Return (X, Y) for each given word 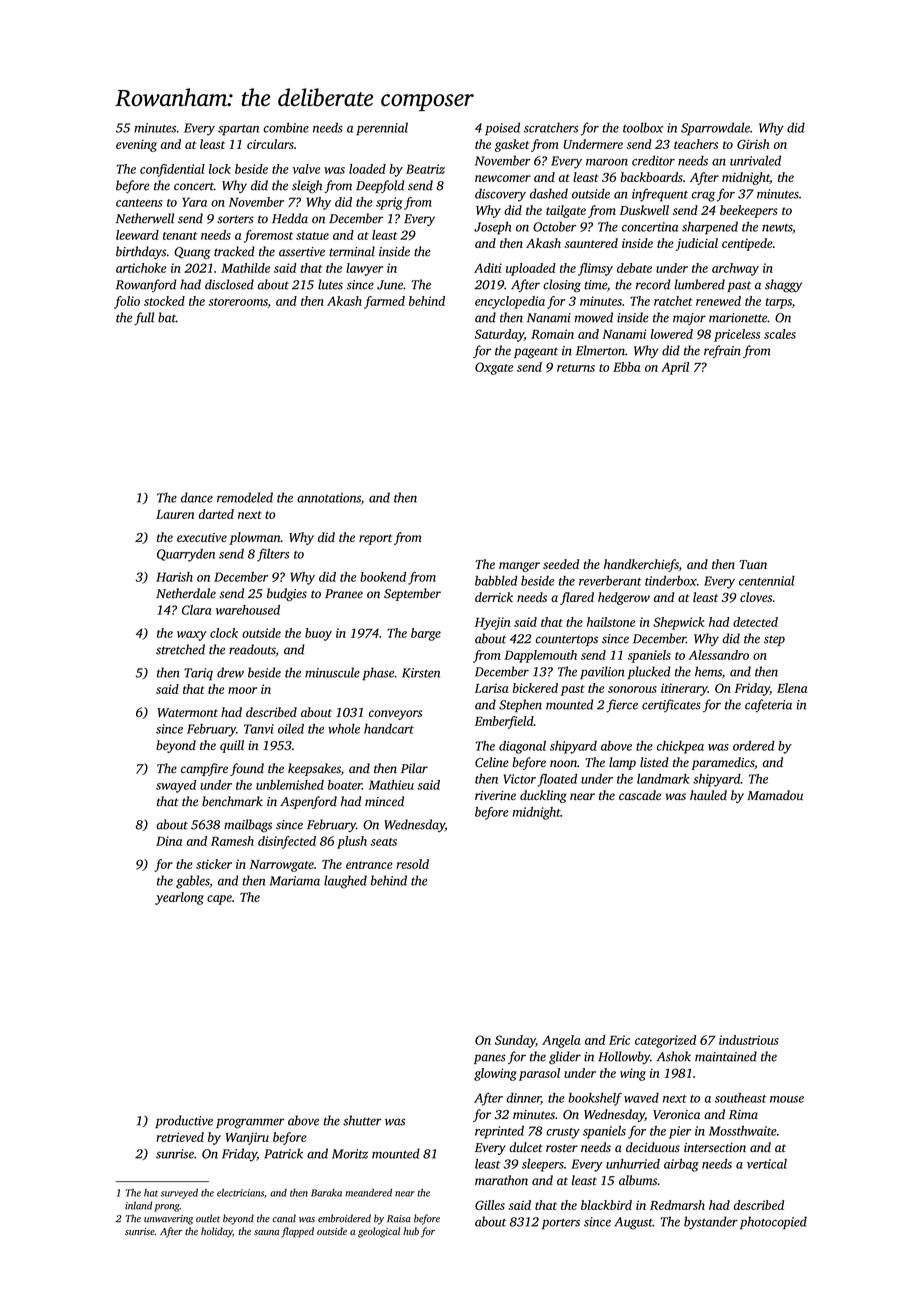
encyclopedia (510, 302)
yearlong (179, 898)
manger (519, 567)
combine (286, 127)
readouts (252, 649)
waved (641, 1098)
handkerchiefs (641, 565)
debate (634, 268)
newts (777, 228)
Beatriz (425, 169)
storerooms (238, 302)
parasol (539, 1074)
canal (284, 1218)
